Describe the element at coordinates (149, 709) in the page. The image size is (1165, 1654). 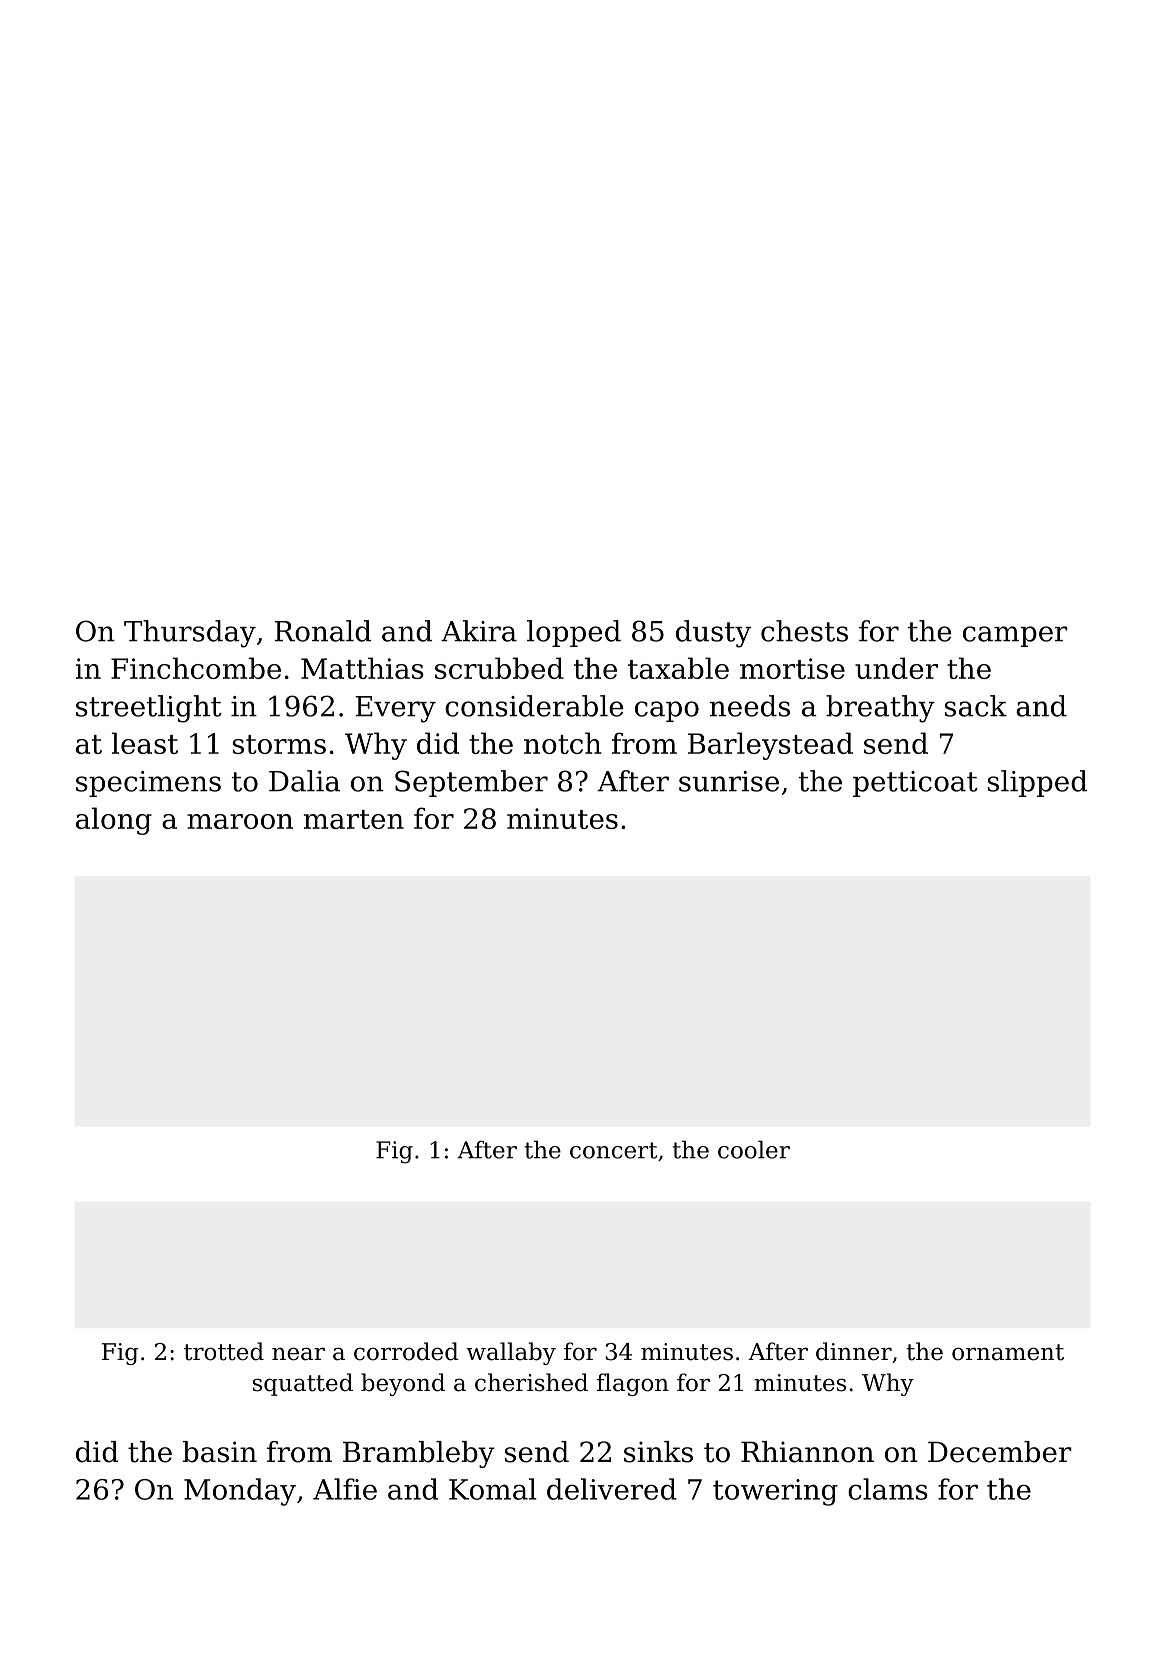
I see `streetlight` at that location.
